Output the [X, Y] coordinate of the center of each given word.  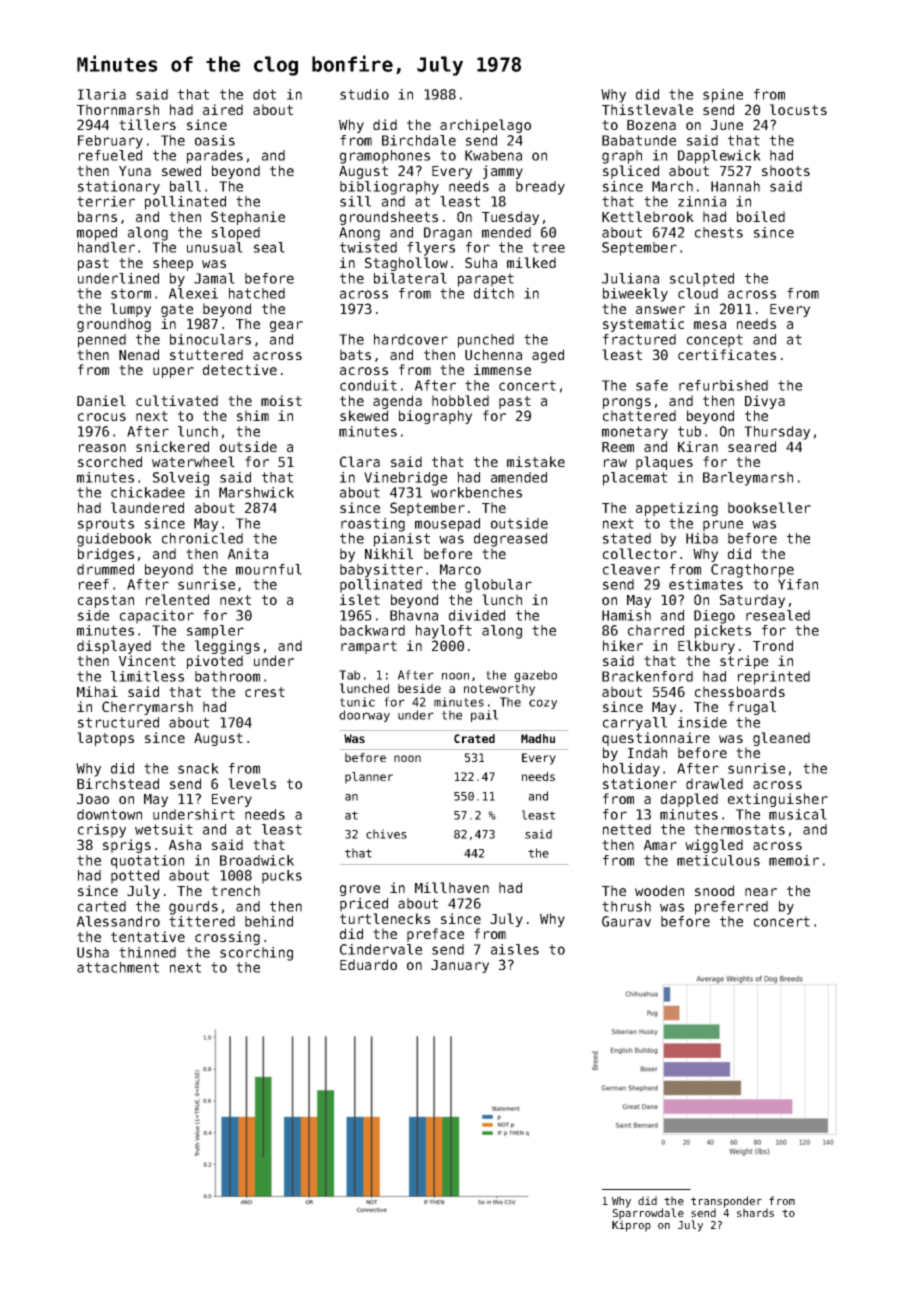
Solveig [181, 479]
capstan [106, 601]
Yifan [798, 584]
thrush [626, 906]
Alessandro [118, 921]
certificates [727, 354]
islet [360, 599]
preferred [731, 908]
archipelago [485, 126]
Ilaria [102, 94]
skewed [364, 415]
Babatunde [639, 140]
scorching [256, 954]
